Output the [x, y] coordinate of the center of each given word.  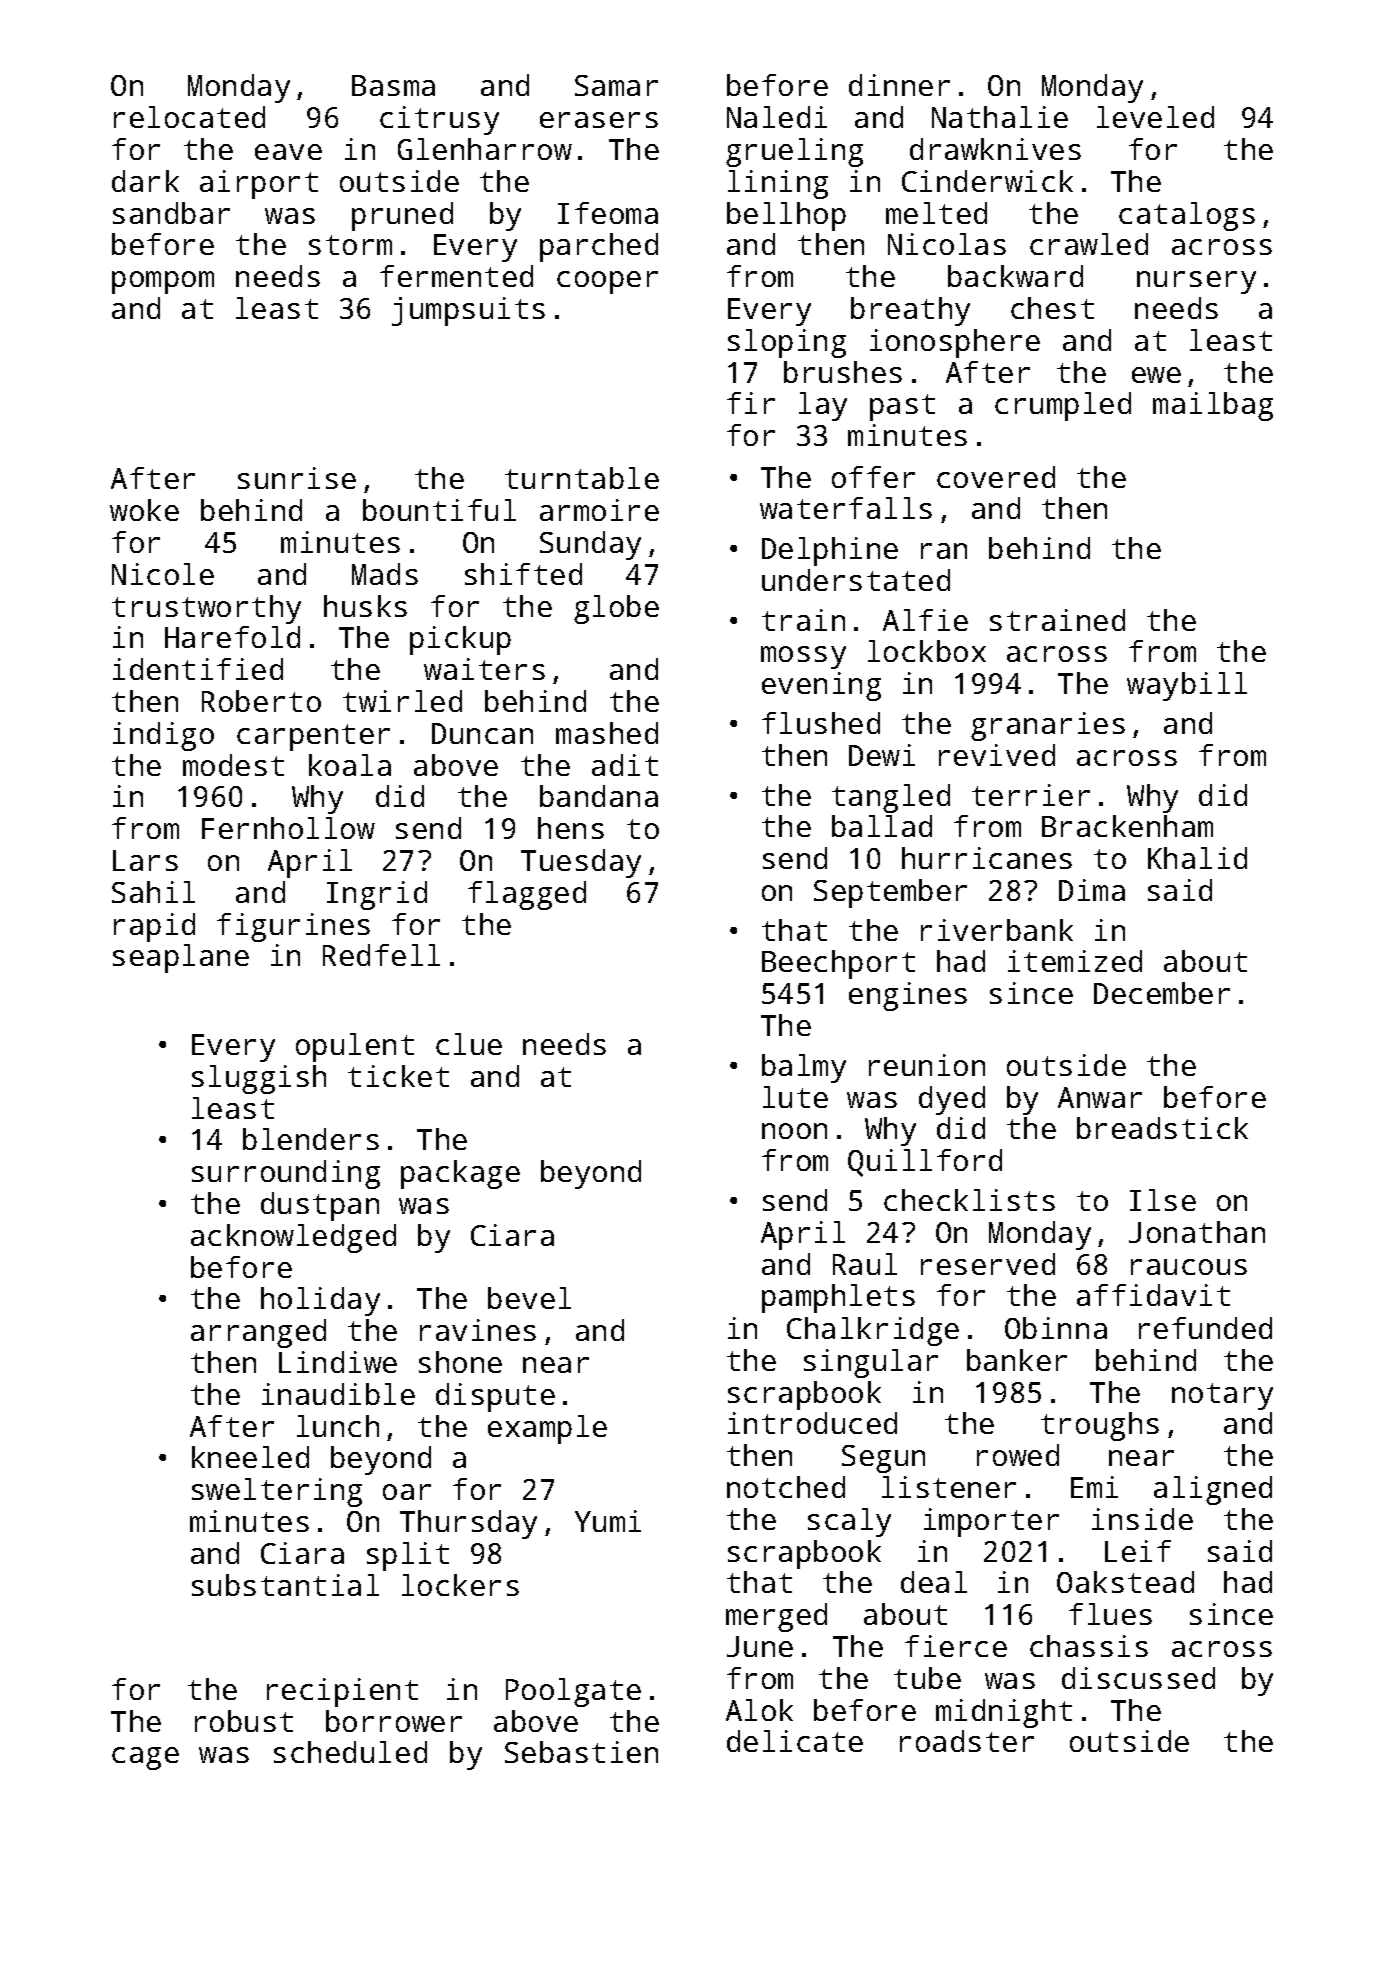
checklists [969, 1200]
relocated [189, 117]
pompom [163, 282]
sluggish [259, 1079]
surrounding [286, 1174]
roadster [967, 1741]
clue [469, 1044]
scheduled [350, 1752]
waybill [1187, 686]
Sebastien [581, 1752]
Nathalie [1000, 117]
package [460, 1174]
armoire [599, 510]
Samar [616, 85]
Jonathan [1197, 1232]
